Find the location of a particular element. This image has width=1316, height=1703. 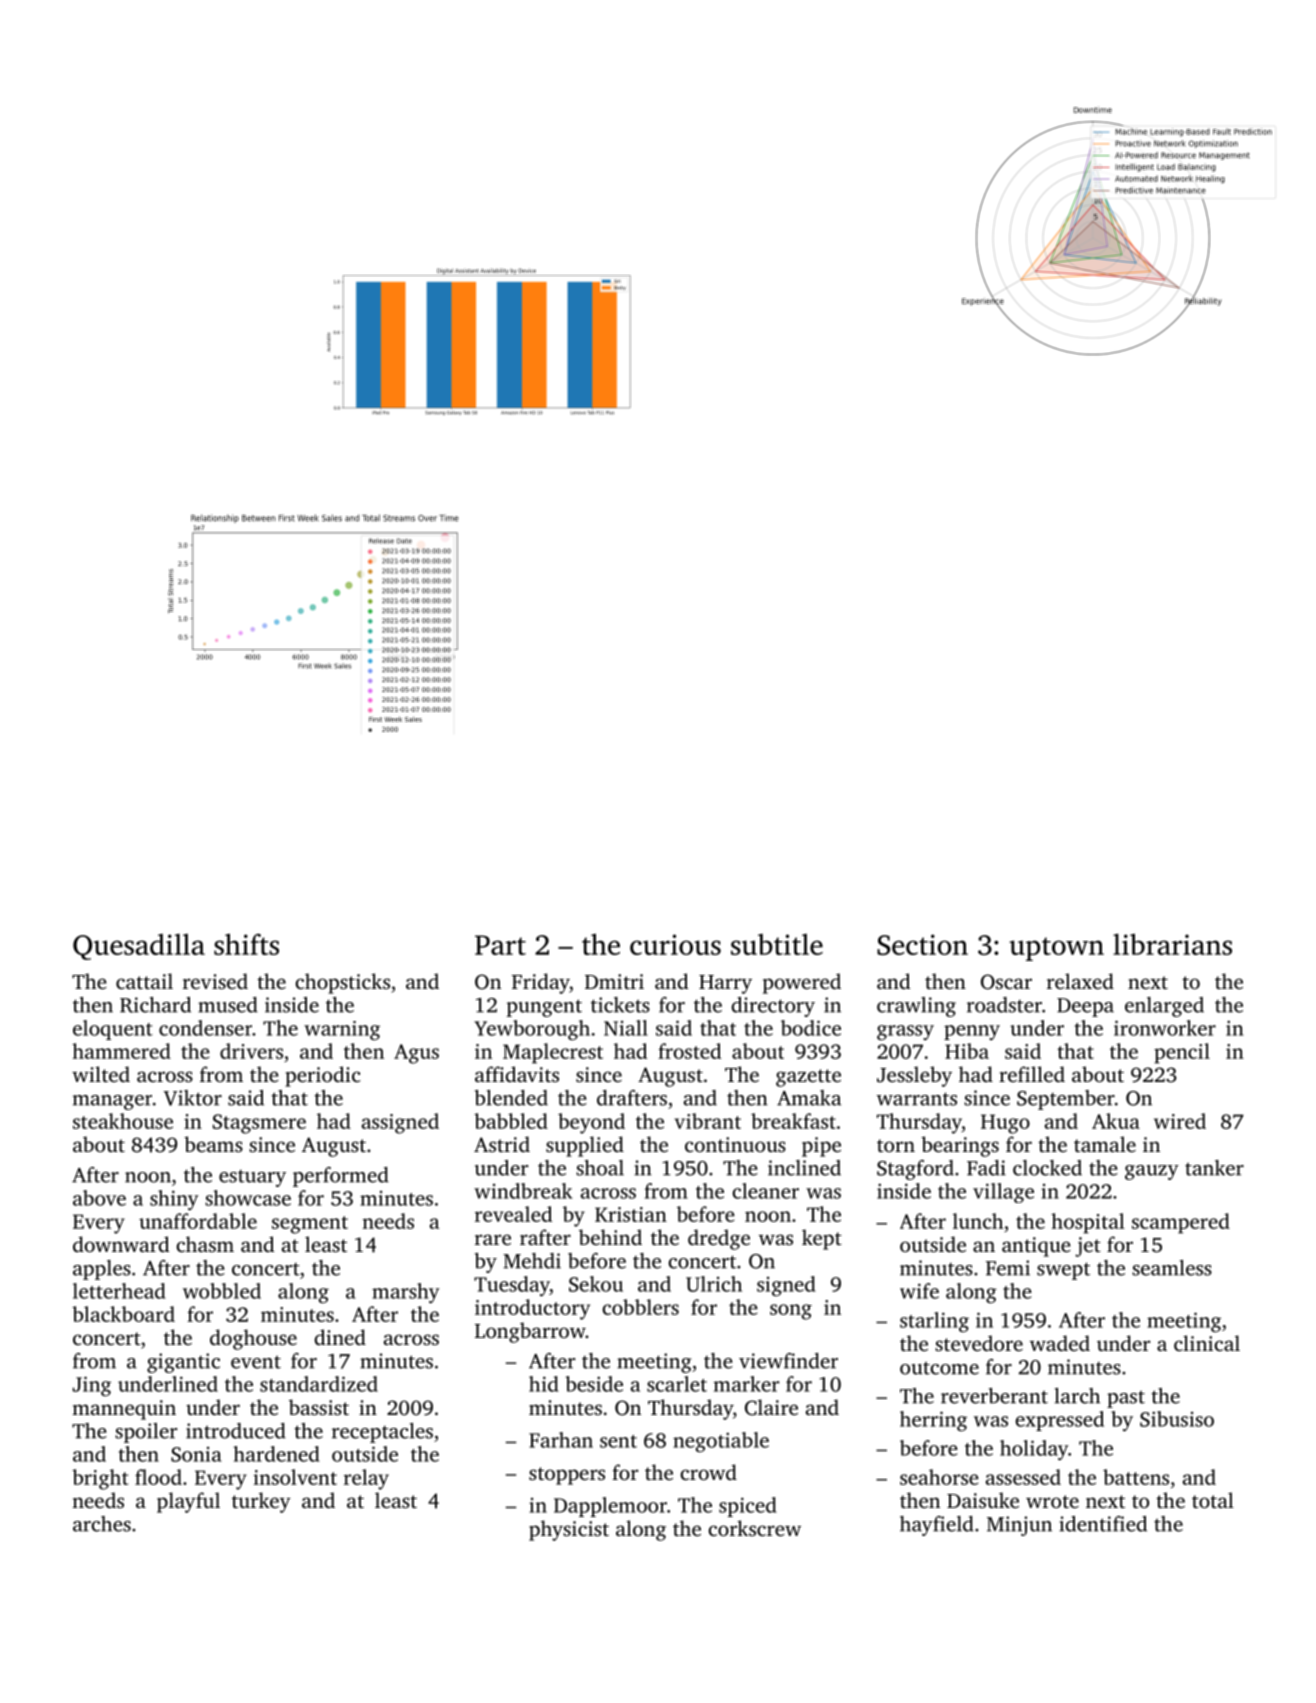

flood is located at coordinates (158, 1477).
